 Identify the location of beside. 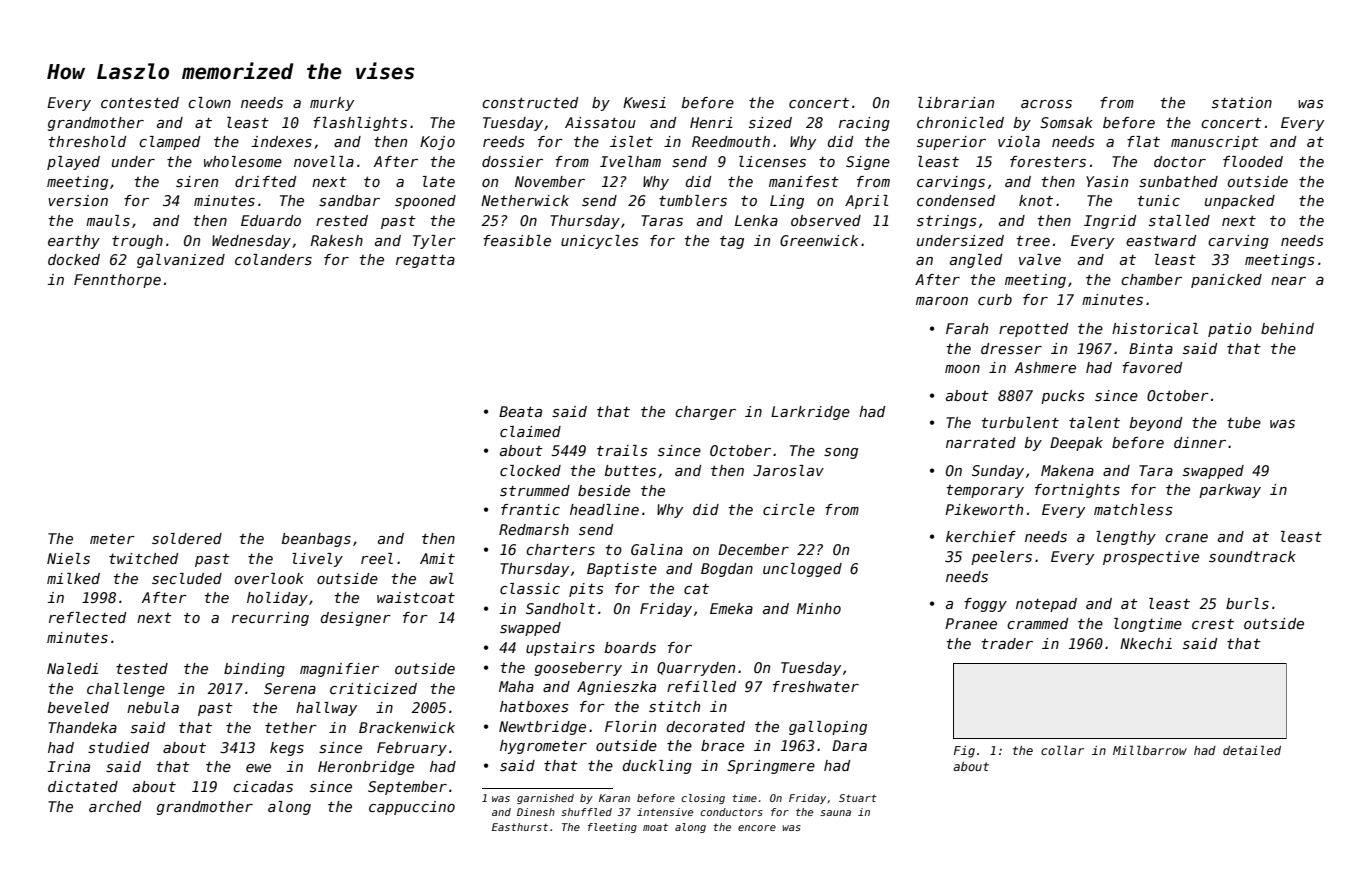
(604, 490).
